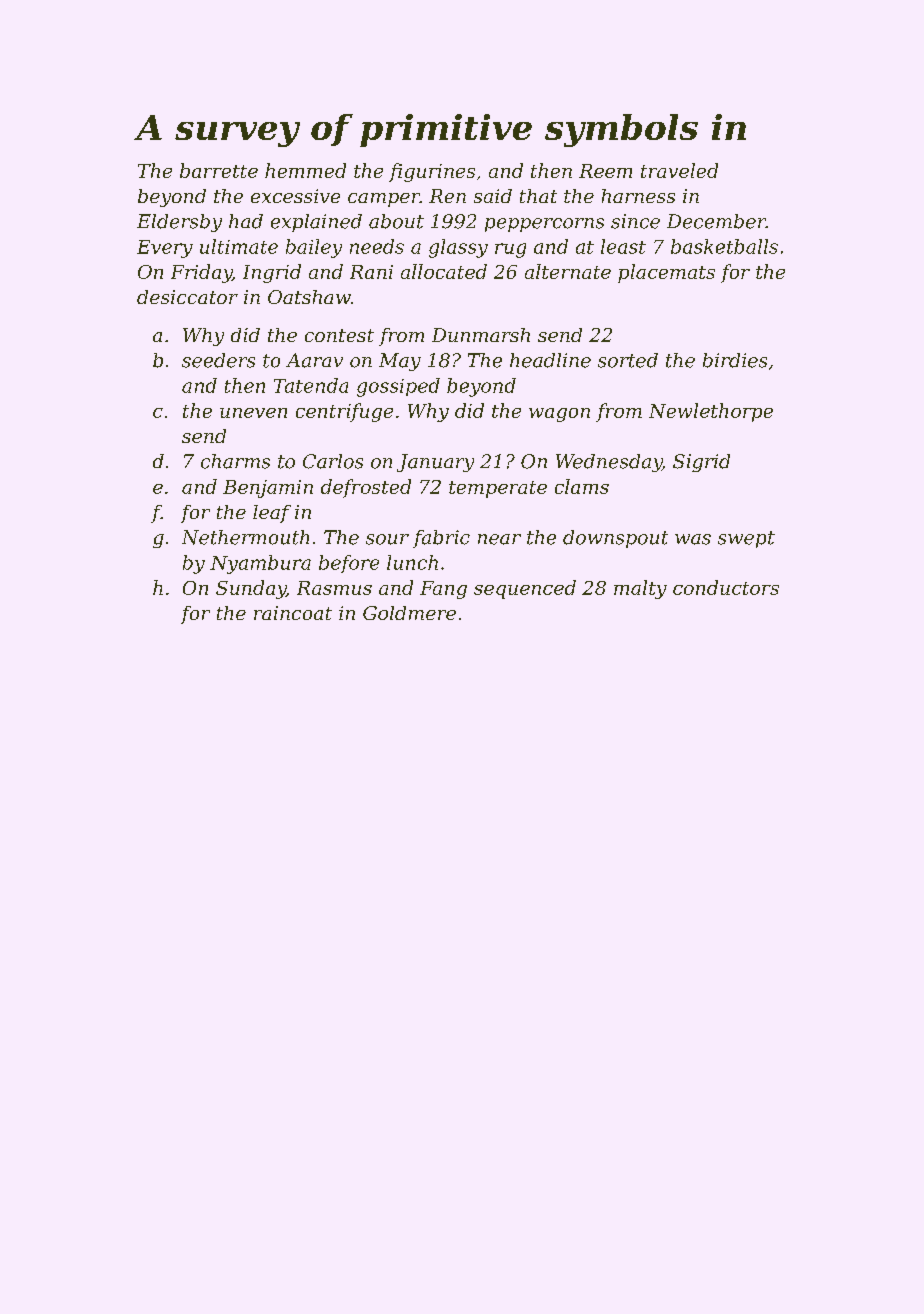  I want to click on Goldmere, so click(409, 613).
